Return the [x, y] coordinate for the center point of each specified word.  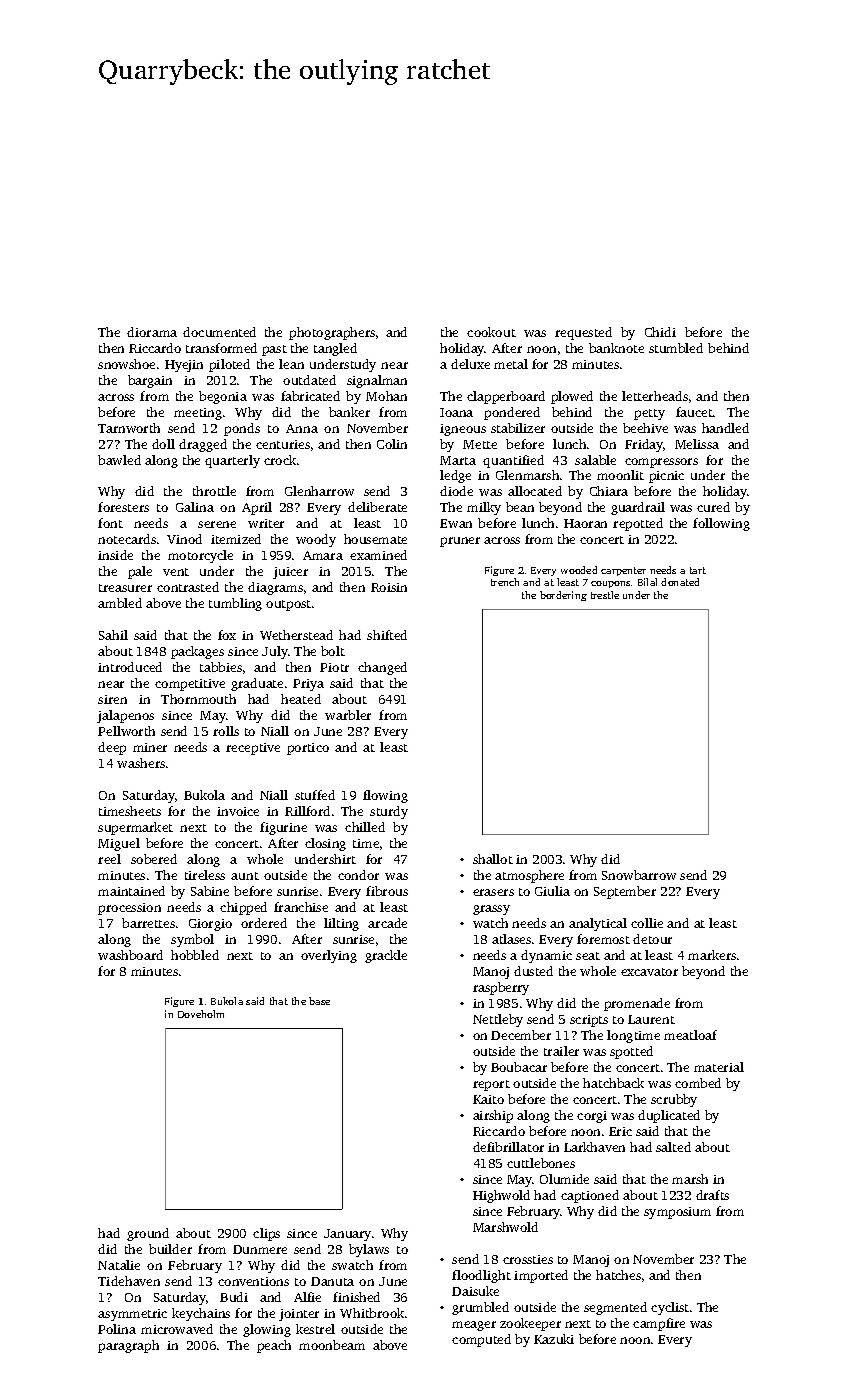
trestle [605, 595]
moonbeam [332, 1345]
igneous [463, 430]
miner [150, 747]
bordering [563, 596]
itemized [236, 539]
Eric [620, 1131]
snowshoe [126, 364]
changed [382, 668]
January [347, 1235]
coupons [610, 584]
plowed [572, 397]
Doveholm [201, 1014]
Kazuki [554, 1339]
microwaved [177, 1329]
